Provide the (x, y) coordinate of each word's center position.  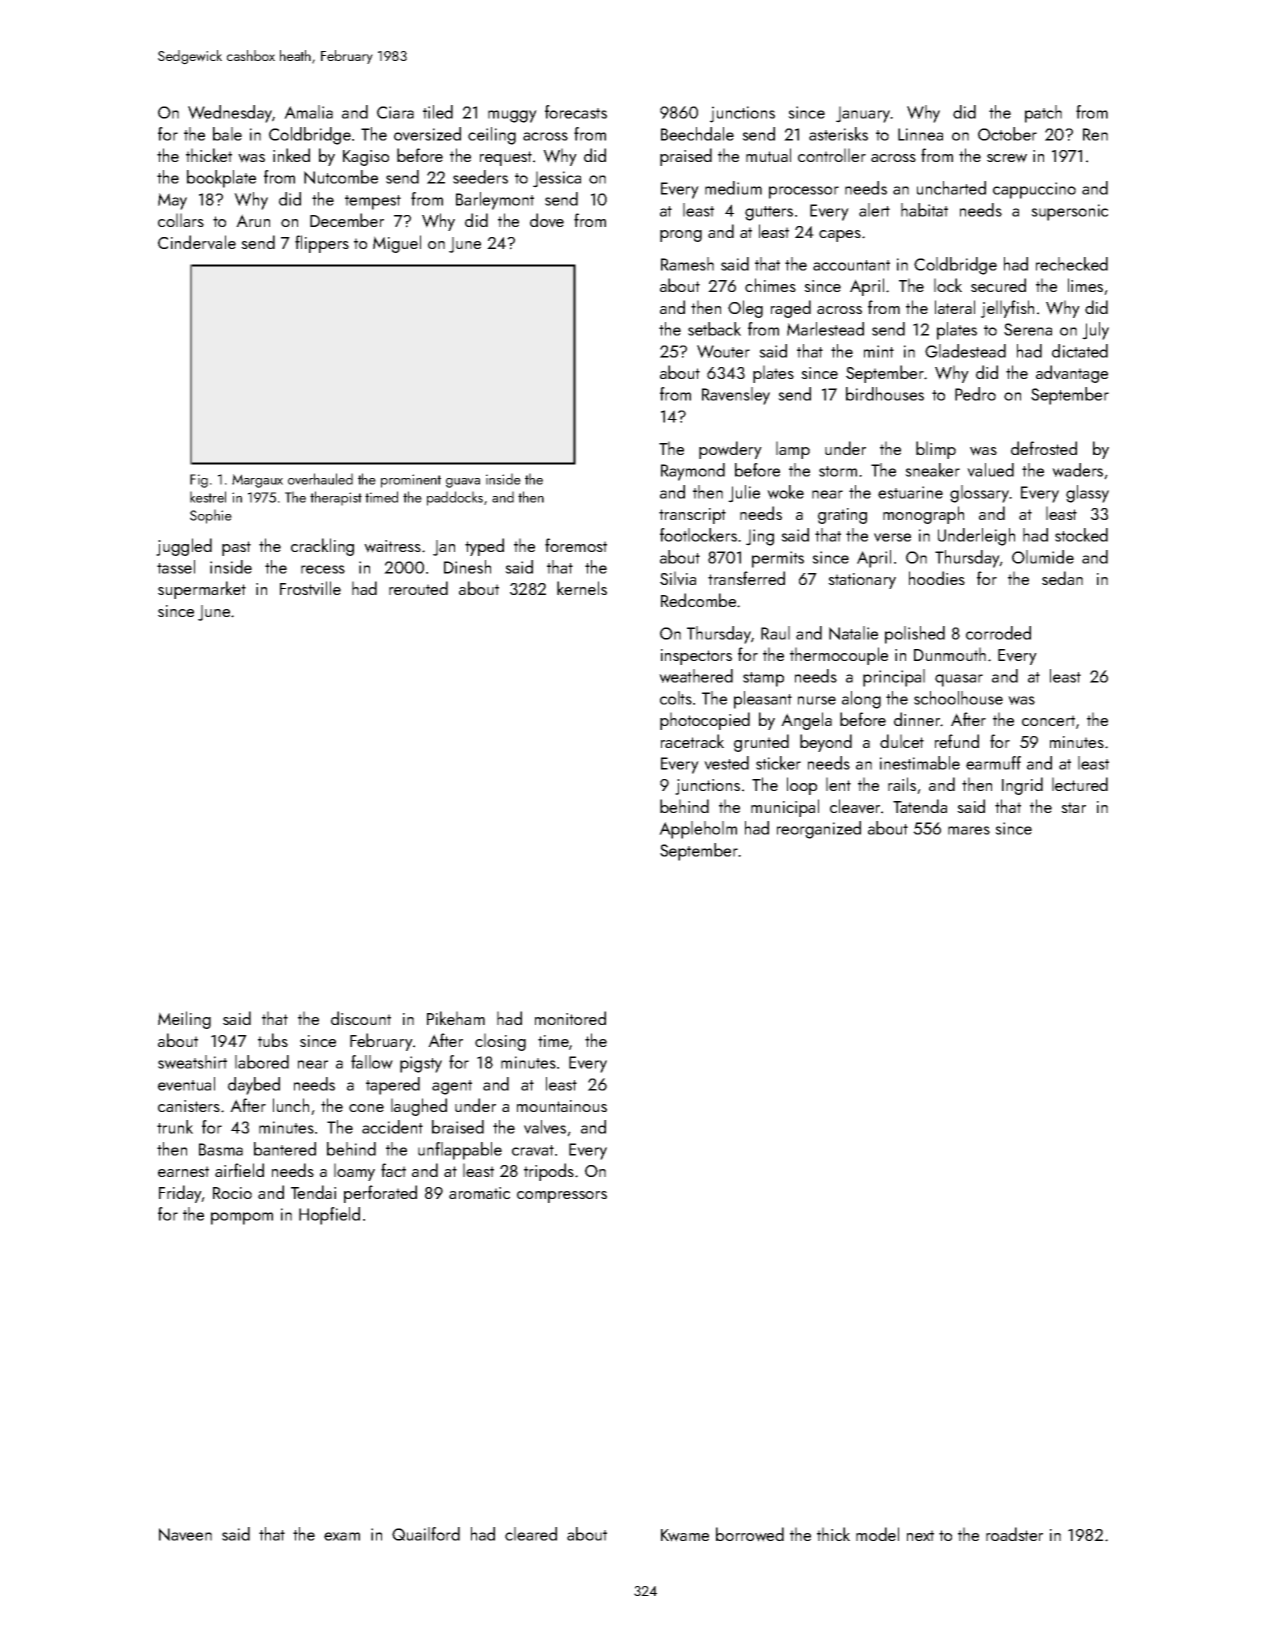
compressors (562, 1197)
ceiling (492, 136)
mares (969, 830)
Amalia (308, 112)
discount (361, 1018)
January (863, 114)
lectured (1080, 784)
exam (342, 1536)
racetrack (692, 741)
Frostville (310, 588)
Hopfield (329, 1216)
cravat (533, 1150)
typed (484, 547)
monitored (570, 1018)
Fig (199, 481)
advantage (1072, 374)
